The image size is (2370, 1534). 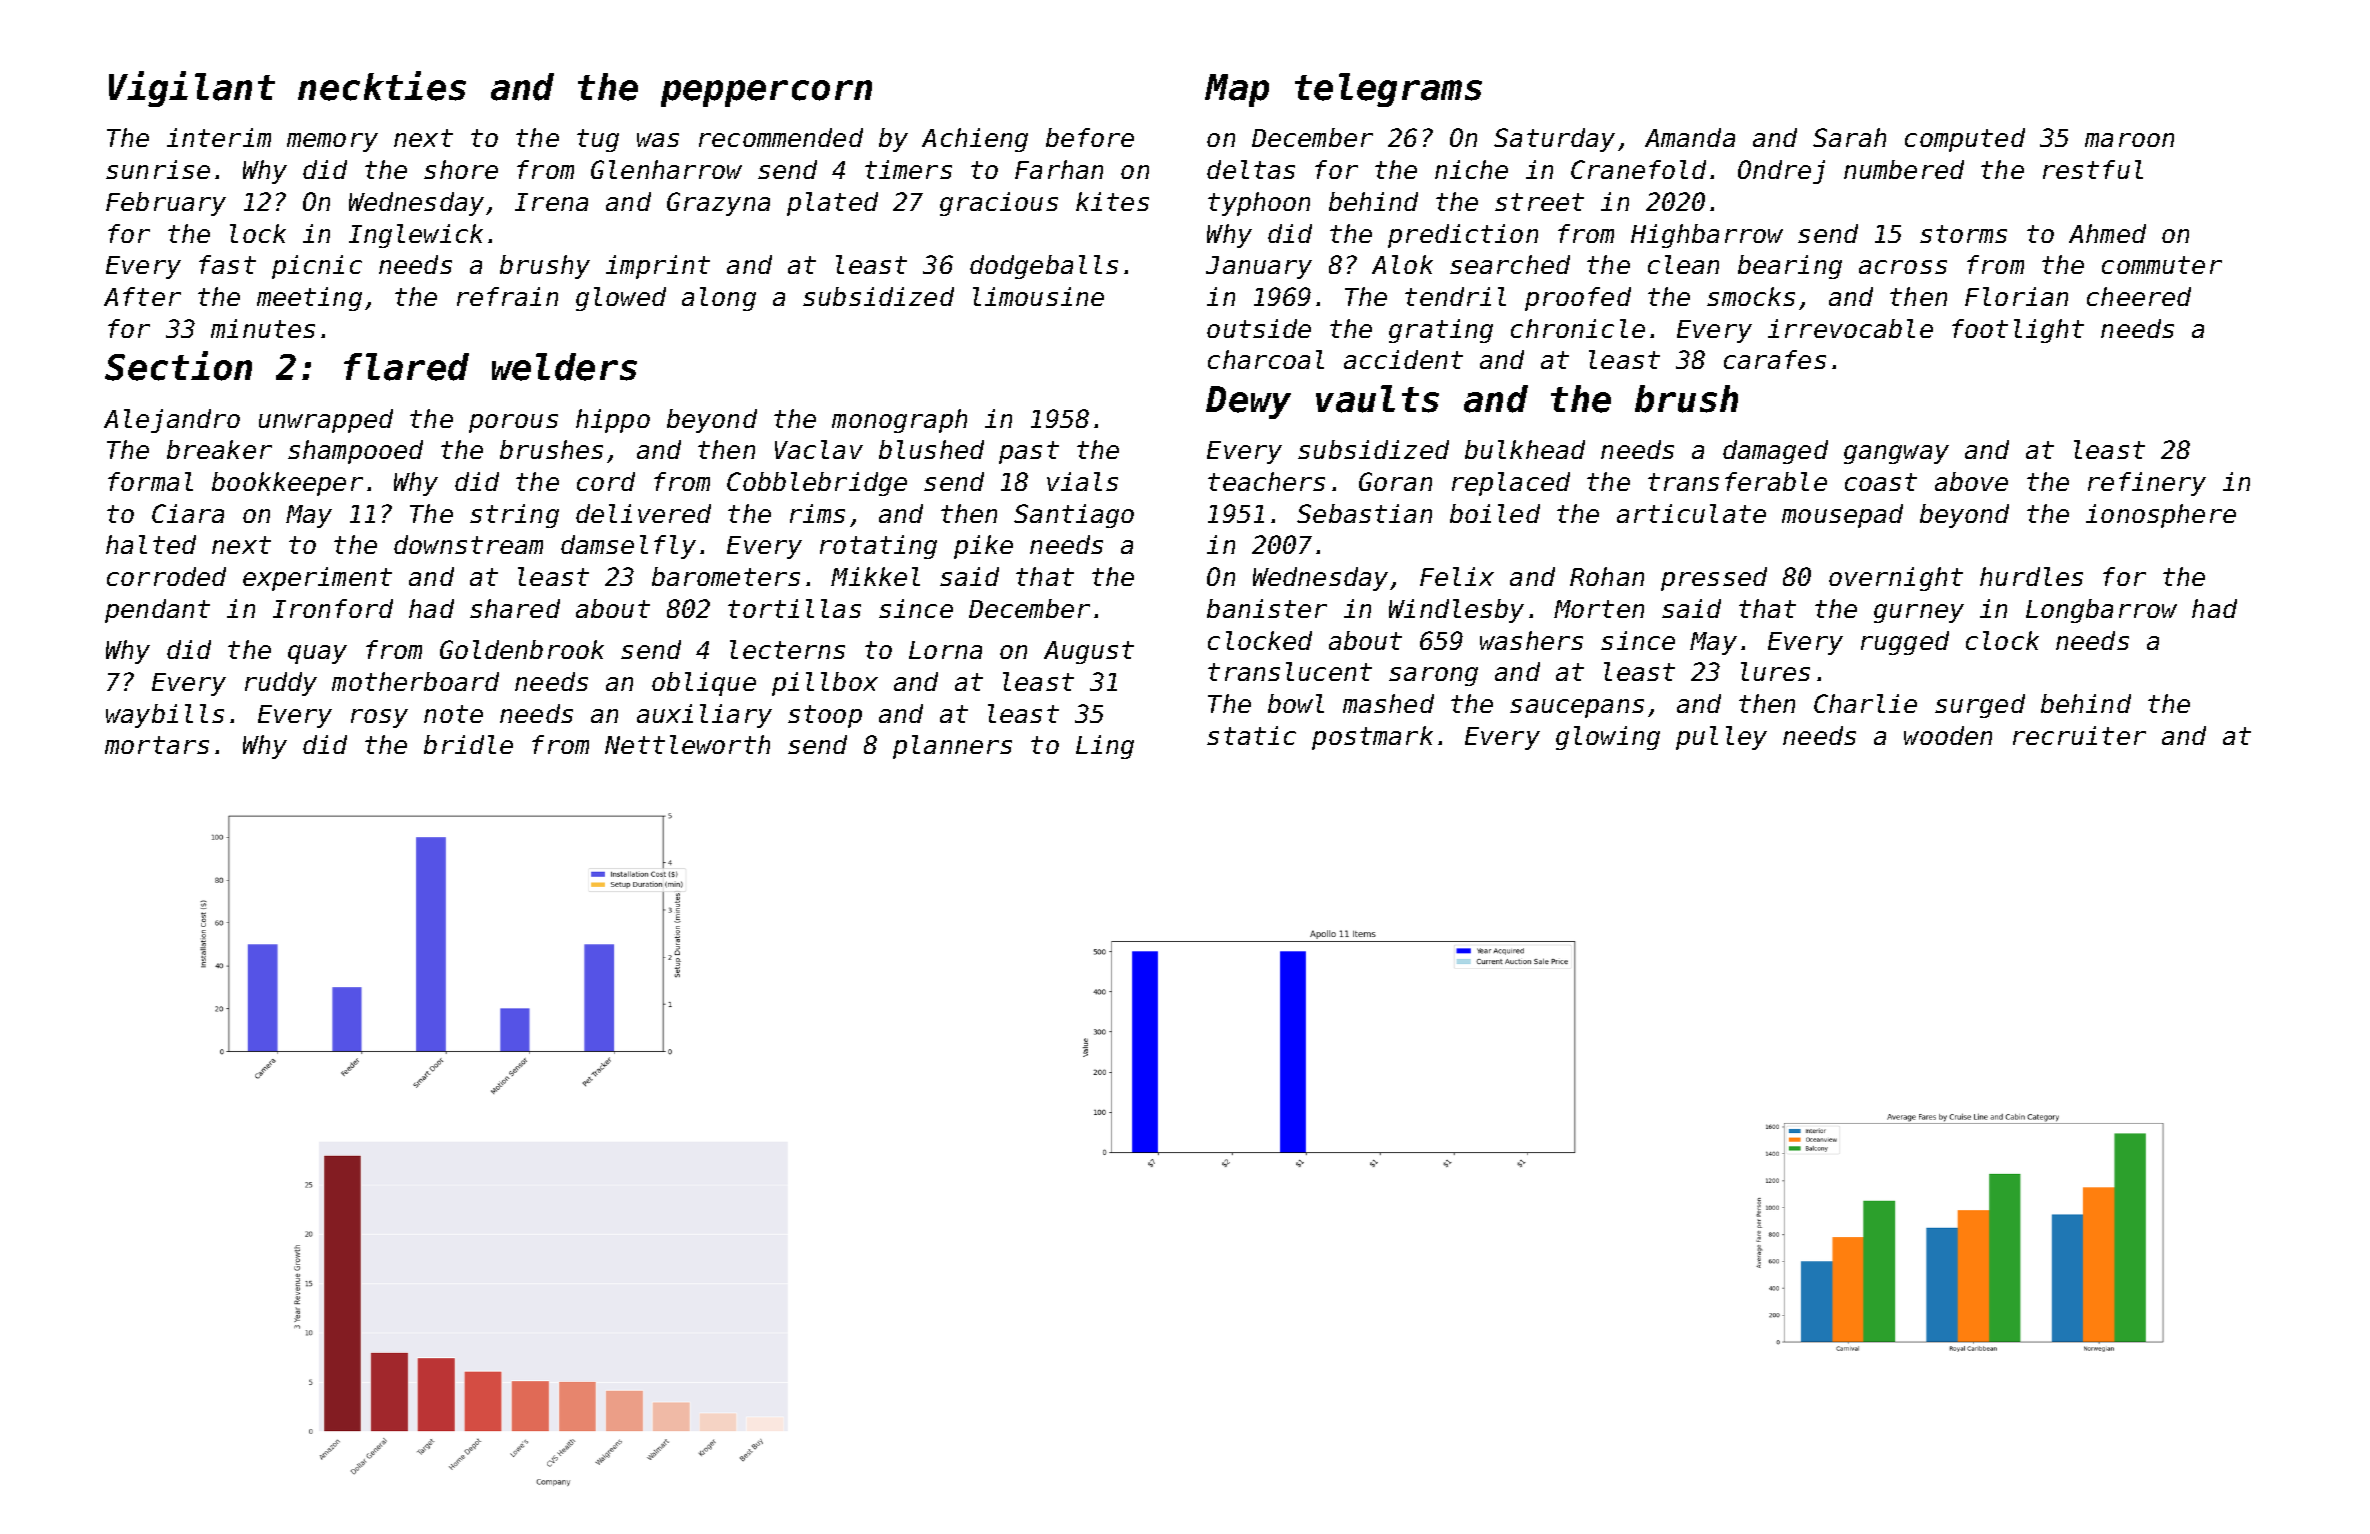 What do you see at coordinates (219, 137) in the screenshot?
I see `interim` at bounding box center [219, 137].
